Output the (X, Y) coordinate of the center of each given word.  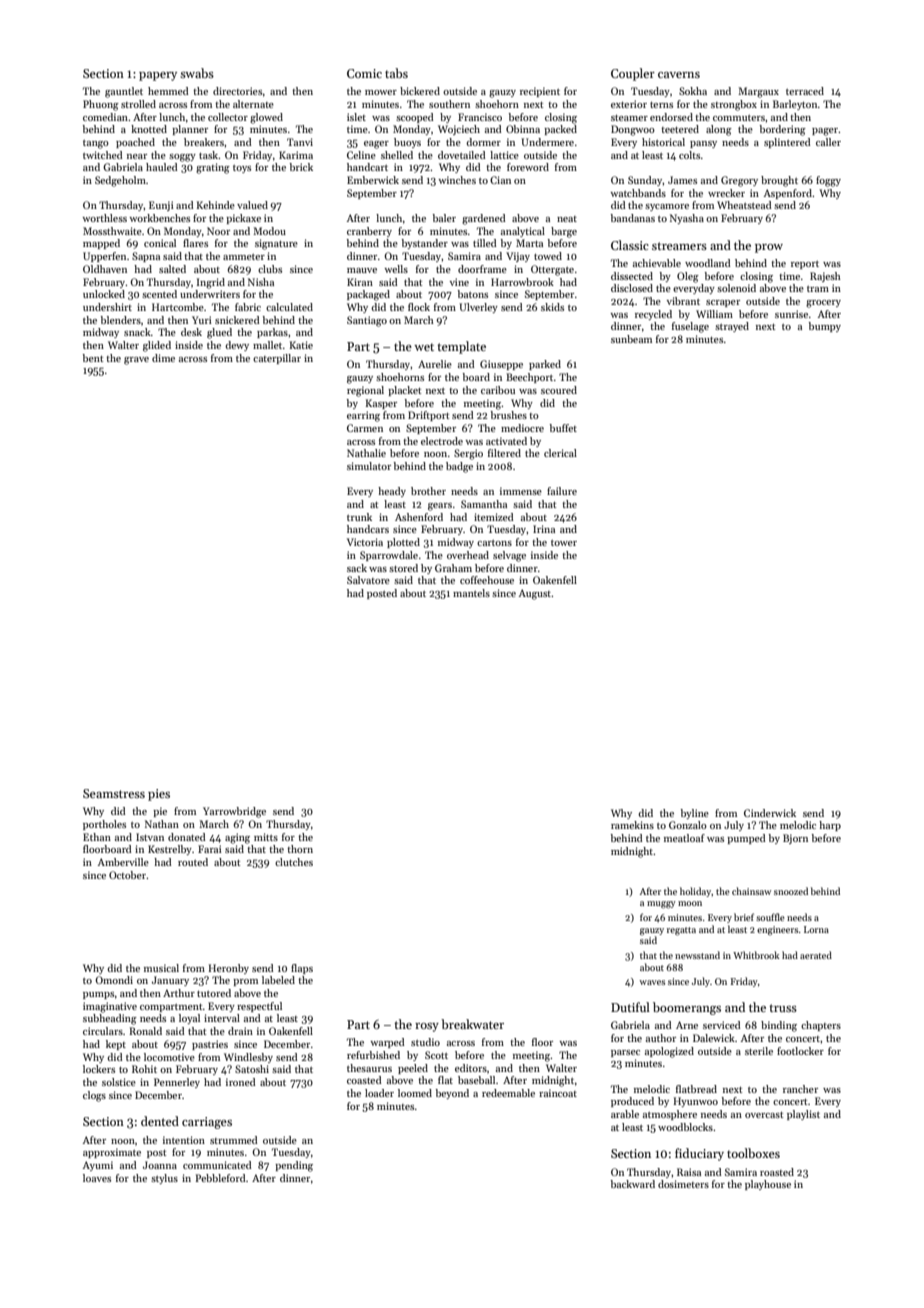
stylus (164, 1179)
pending (294, 1166)
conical (160, 243)
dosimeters (683, 1184)
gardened (484, 219)
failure (562, 491)
